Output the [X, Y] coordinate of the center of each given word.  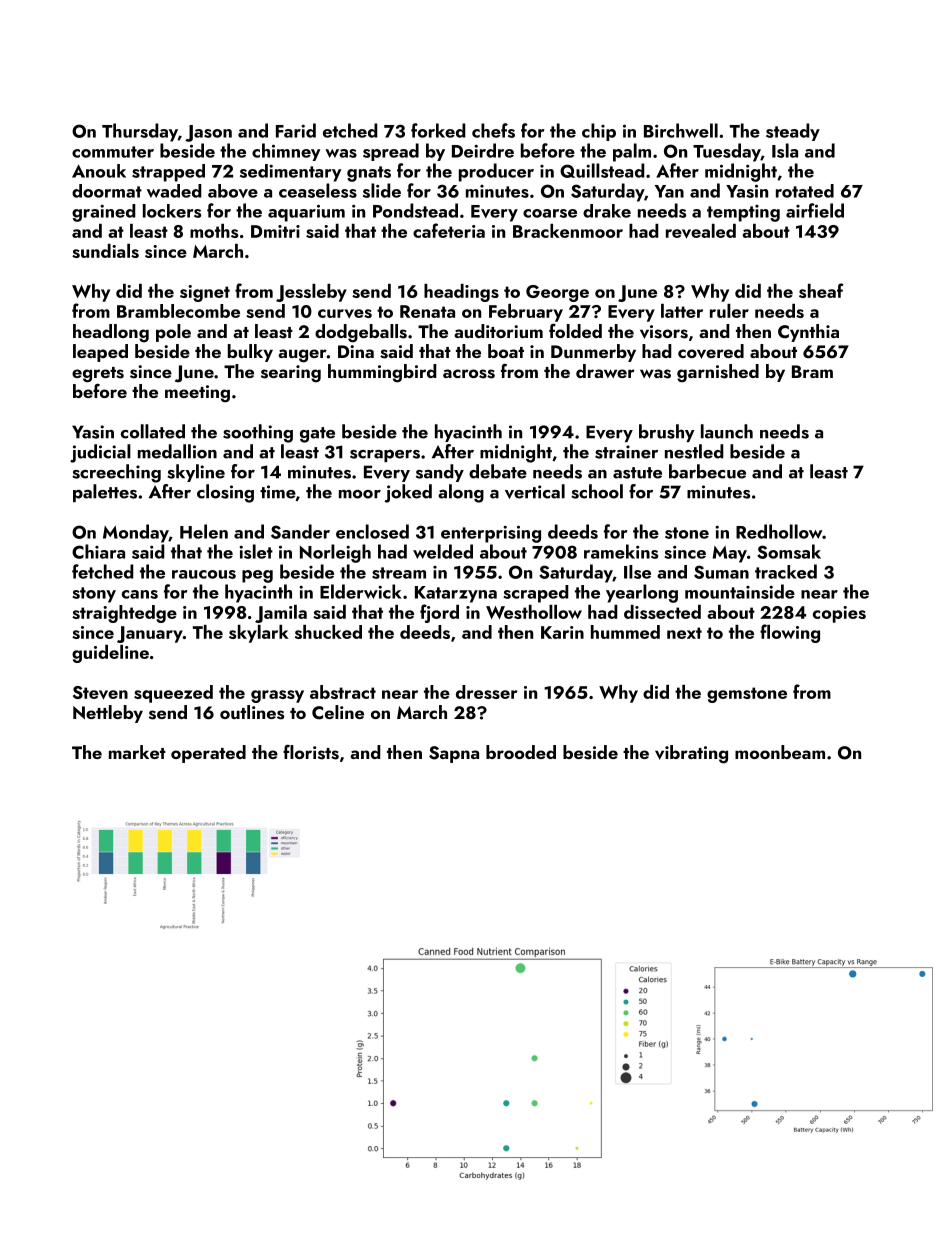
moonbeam [780, 752]
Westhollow [534, 612]
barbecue [707, 471]
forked [438, 130]
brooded [521, 752]
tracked [786, 571]
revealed [701, 231]
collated [153, 431]
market [137, 752]
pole [173, 333]
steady [793, 132]
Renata [427, 311]
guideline [110, 654]
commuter [113, 152]
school [597, 491]
